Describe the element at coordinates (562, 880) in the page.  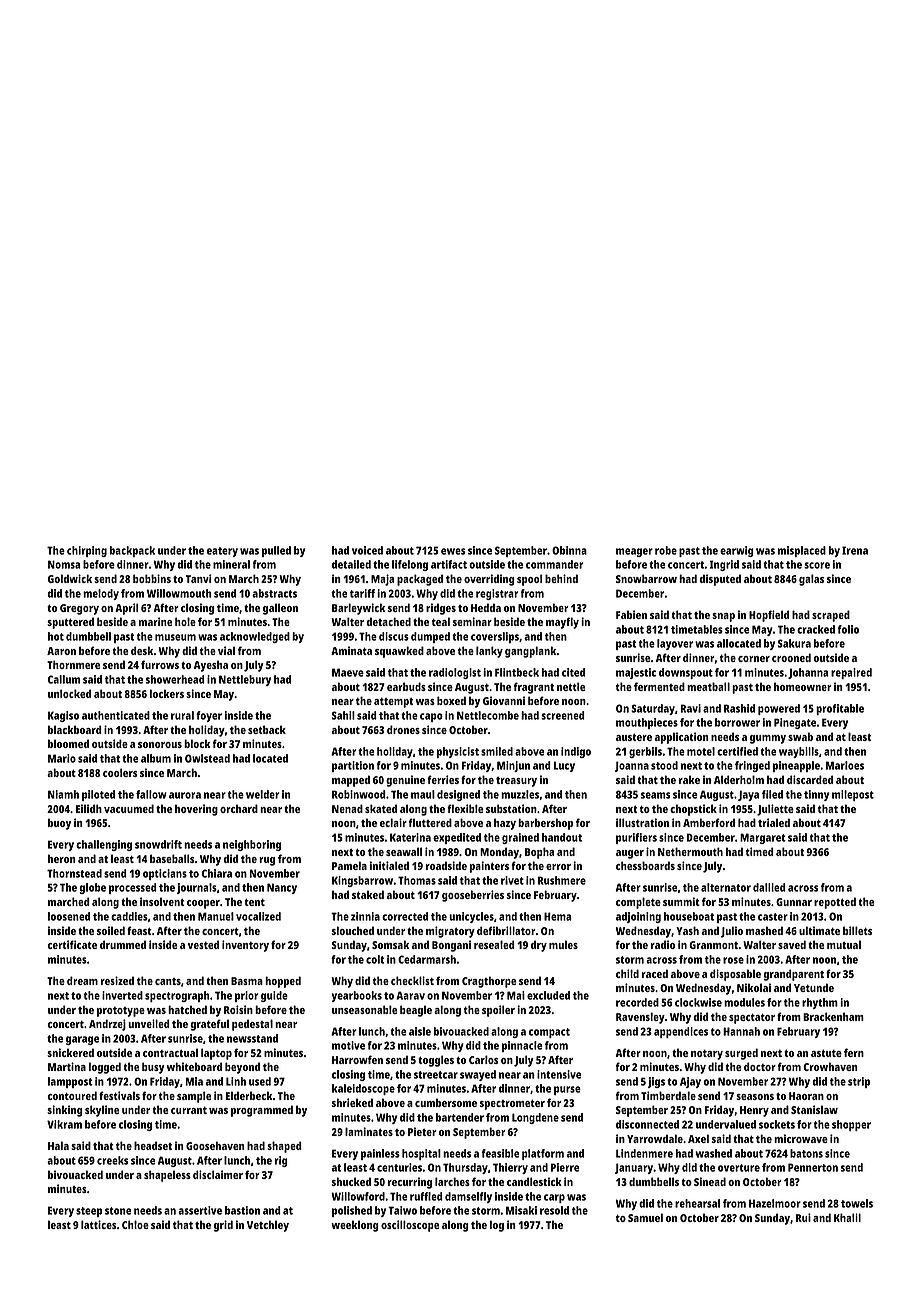
I see `Rushmere` at that location.
